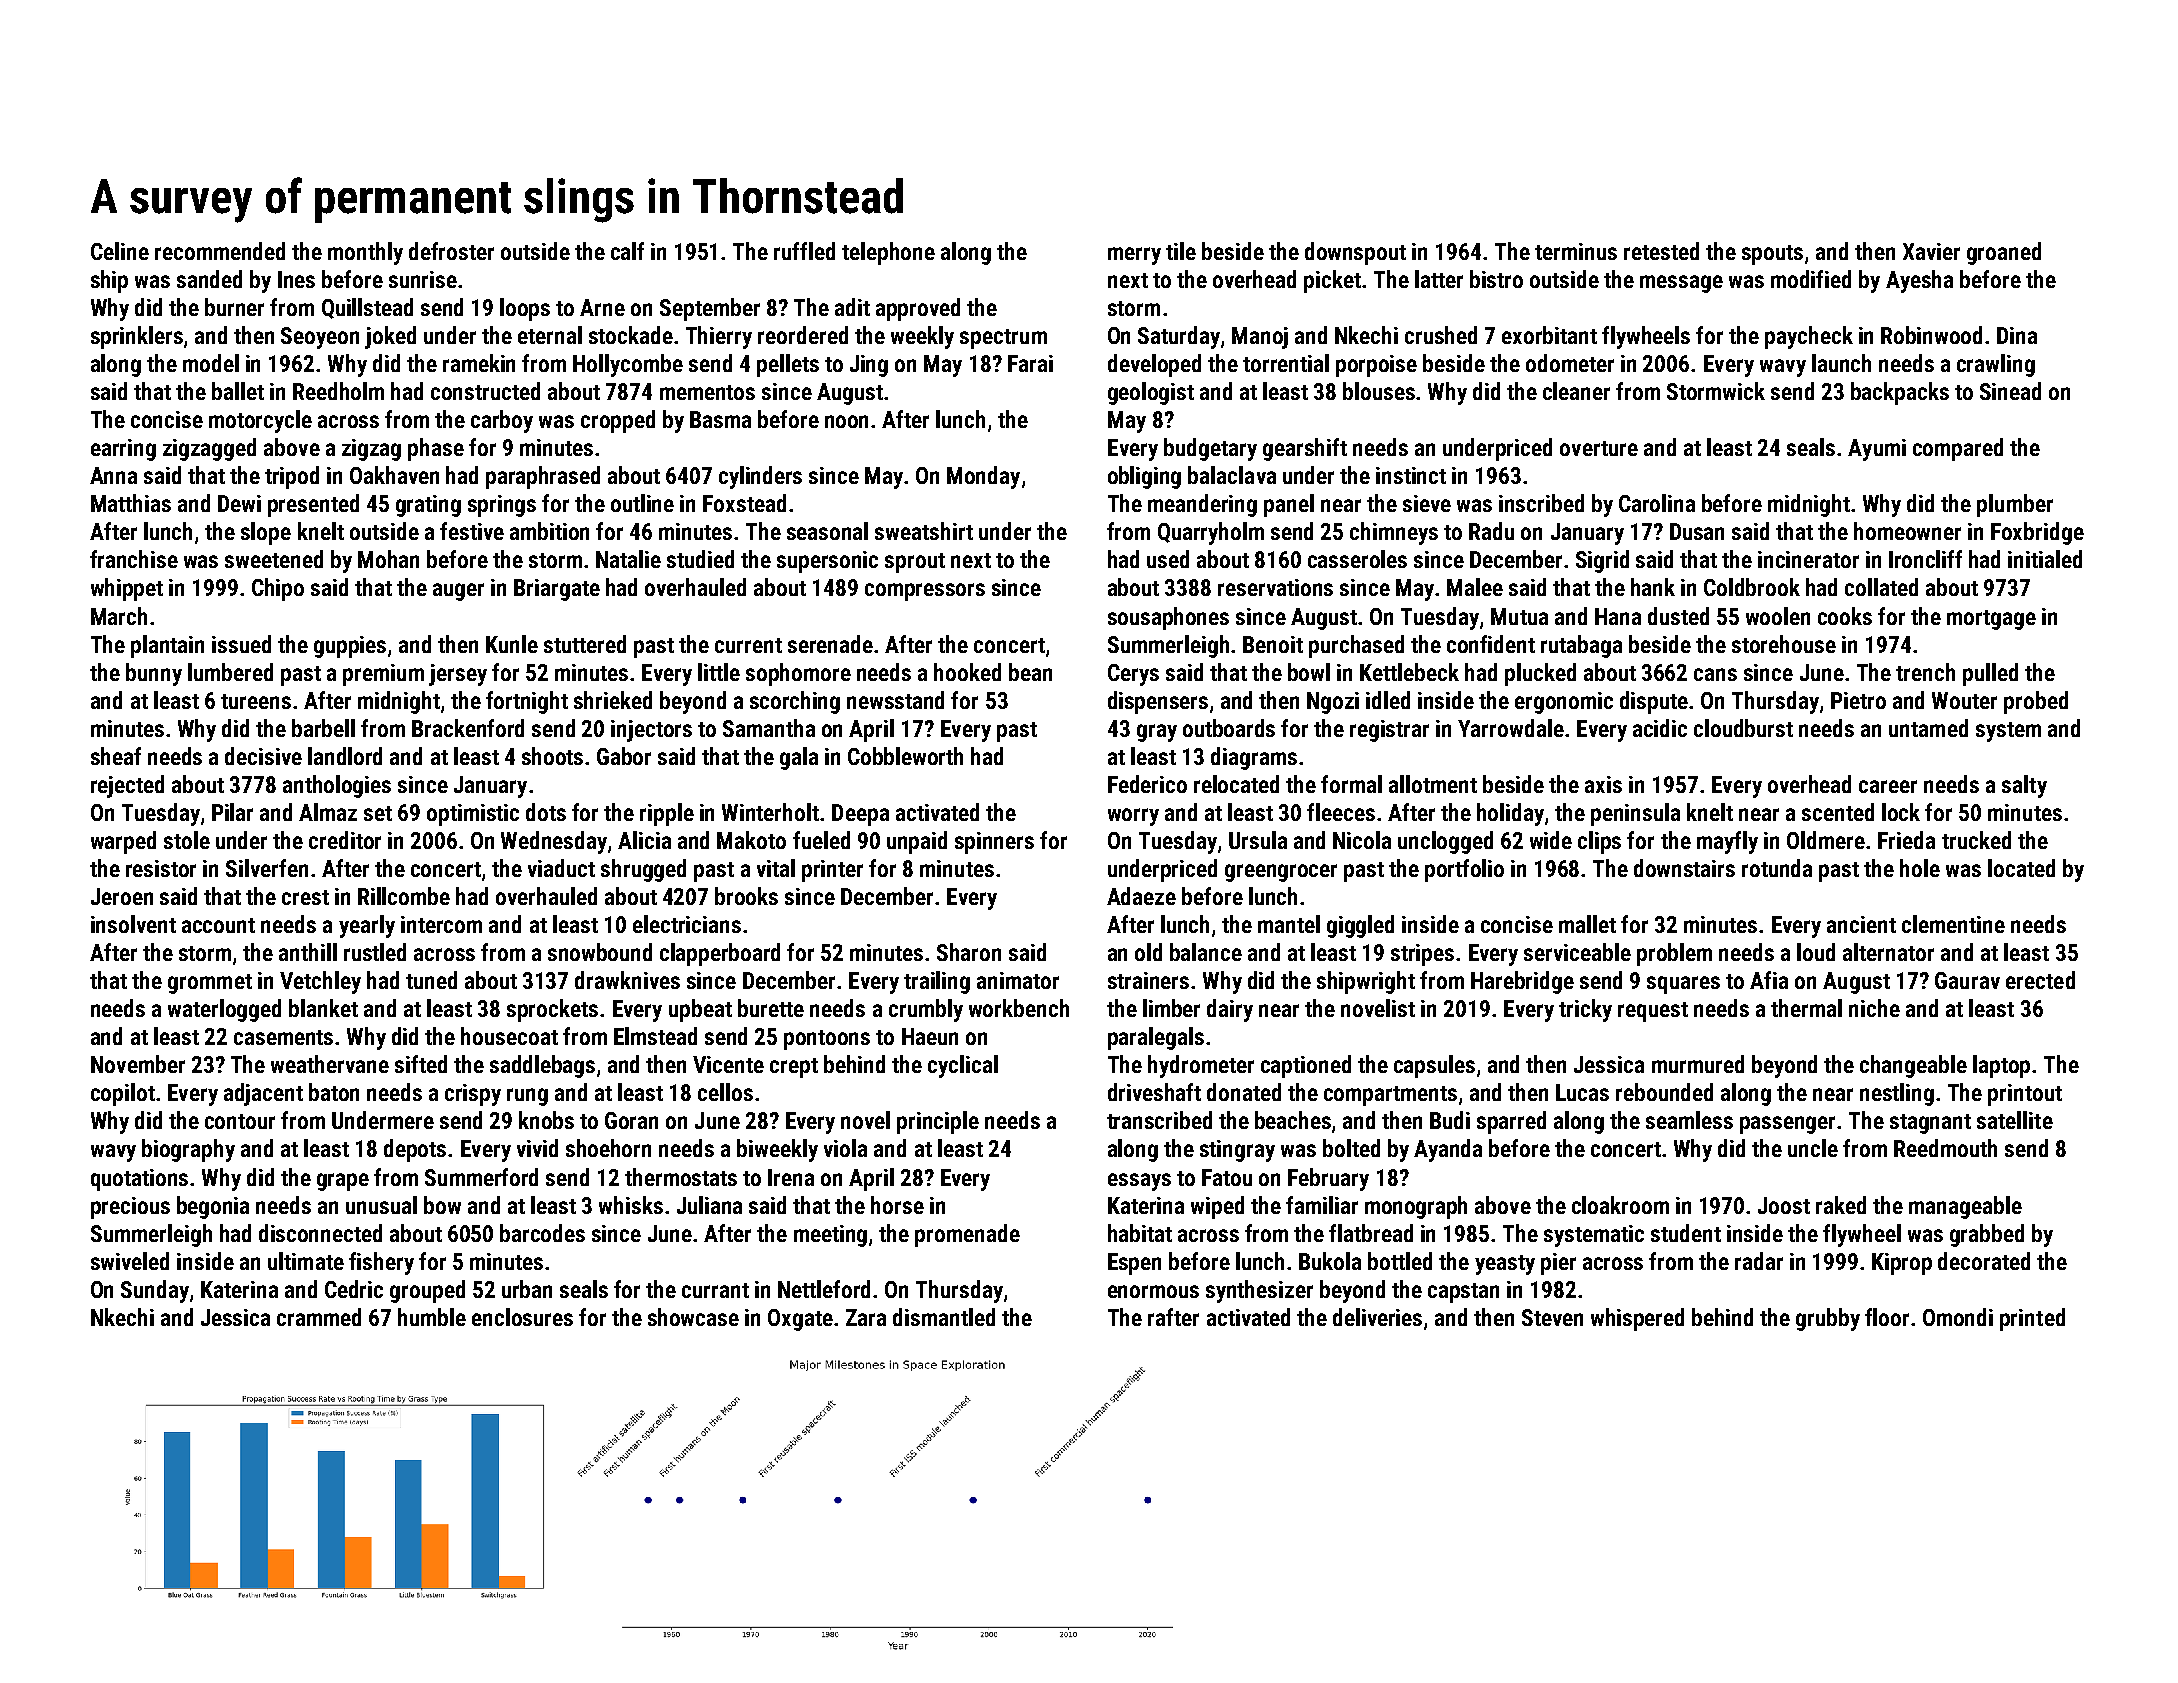 The image size is (2178, 1683). What do you see at coordinates (1259, 1291) in the screenshot?
I see `synthesizer` at bounding box center [1259, 1291].
